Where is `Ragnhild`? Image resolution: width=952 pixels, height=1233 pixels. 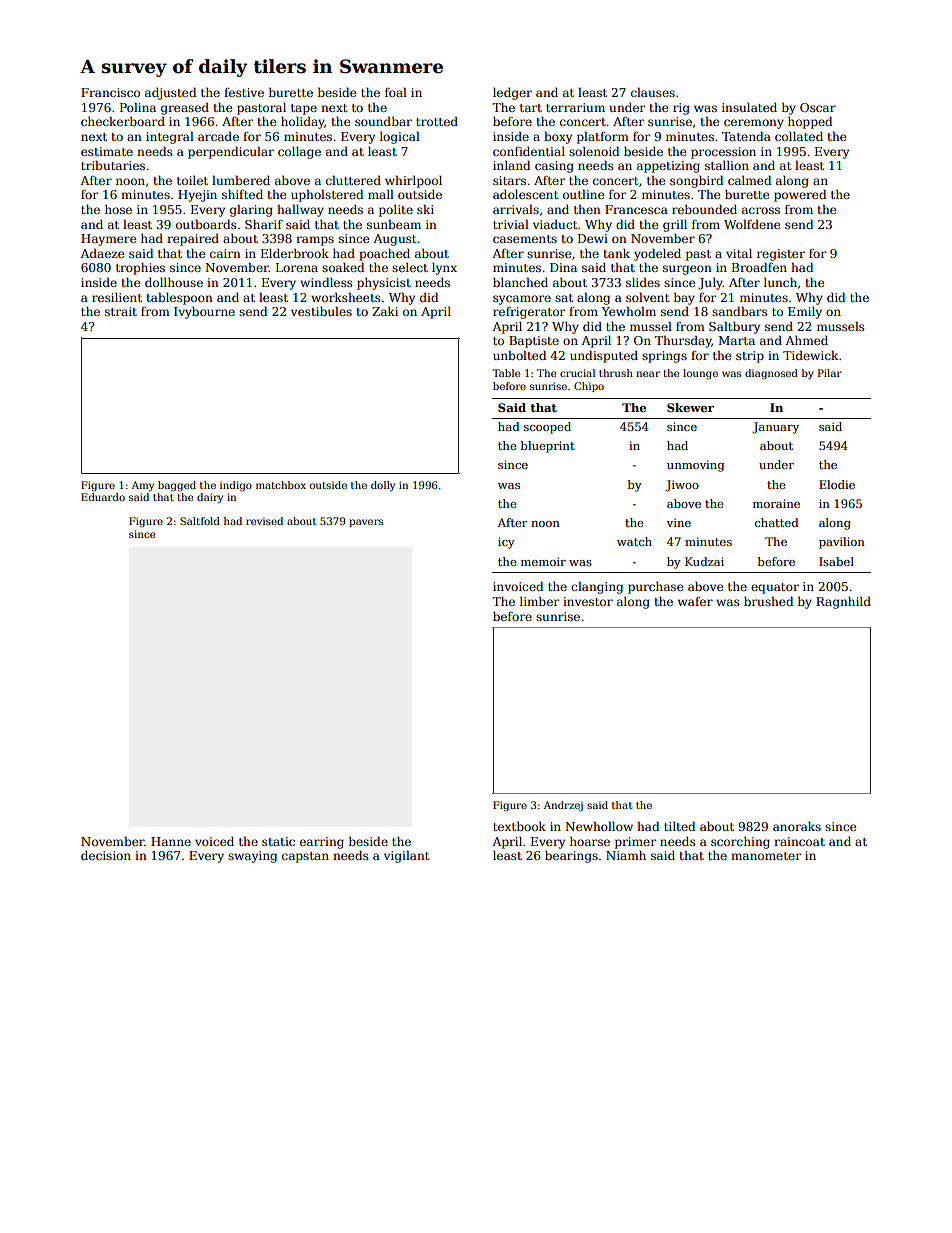 Ragnhild is located at coordinates (843, 602).
